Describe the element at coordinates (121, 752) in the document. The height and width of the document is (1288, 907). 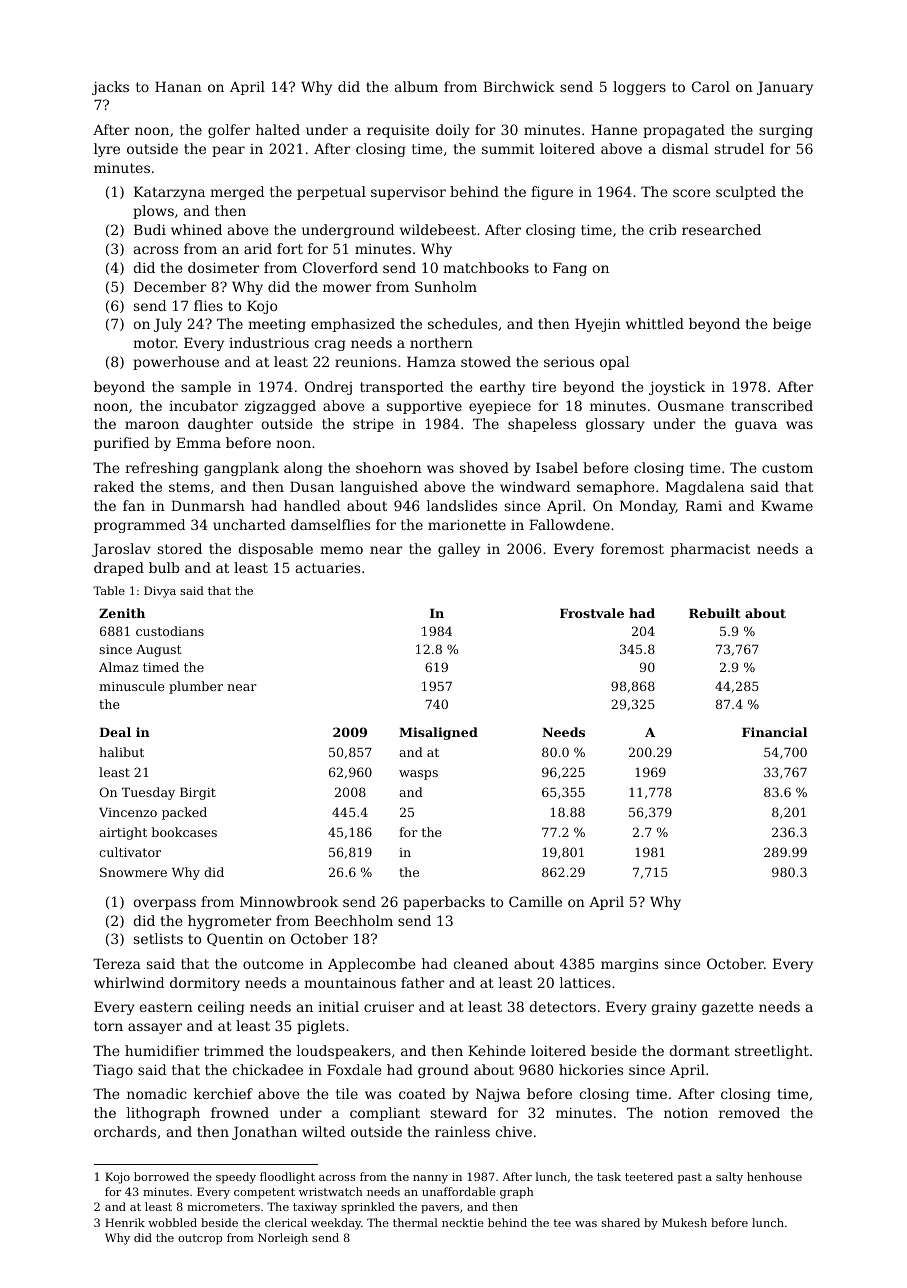
I see `halibut` at that location.
